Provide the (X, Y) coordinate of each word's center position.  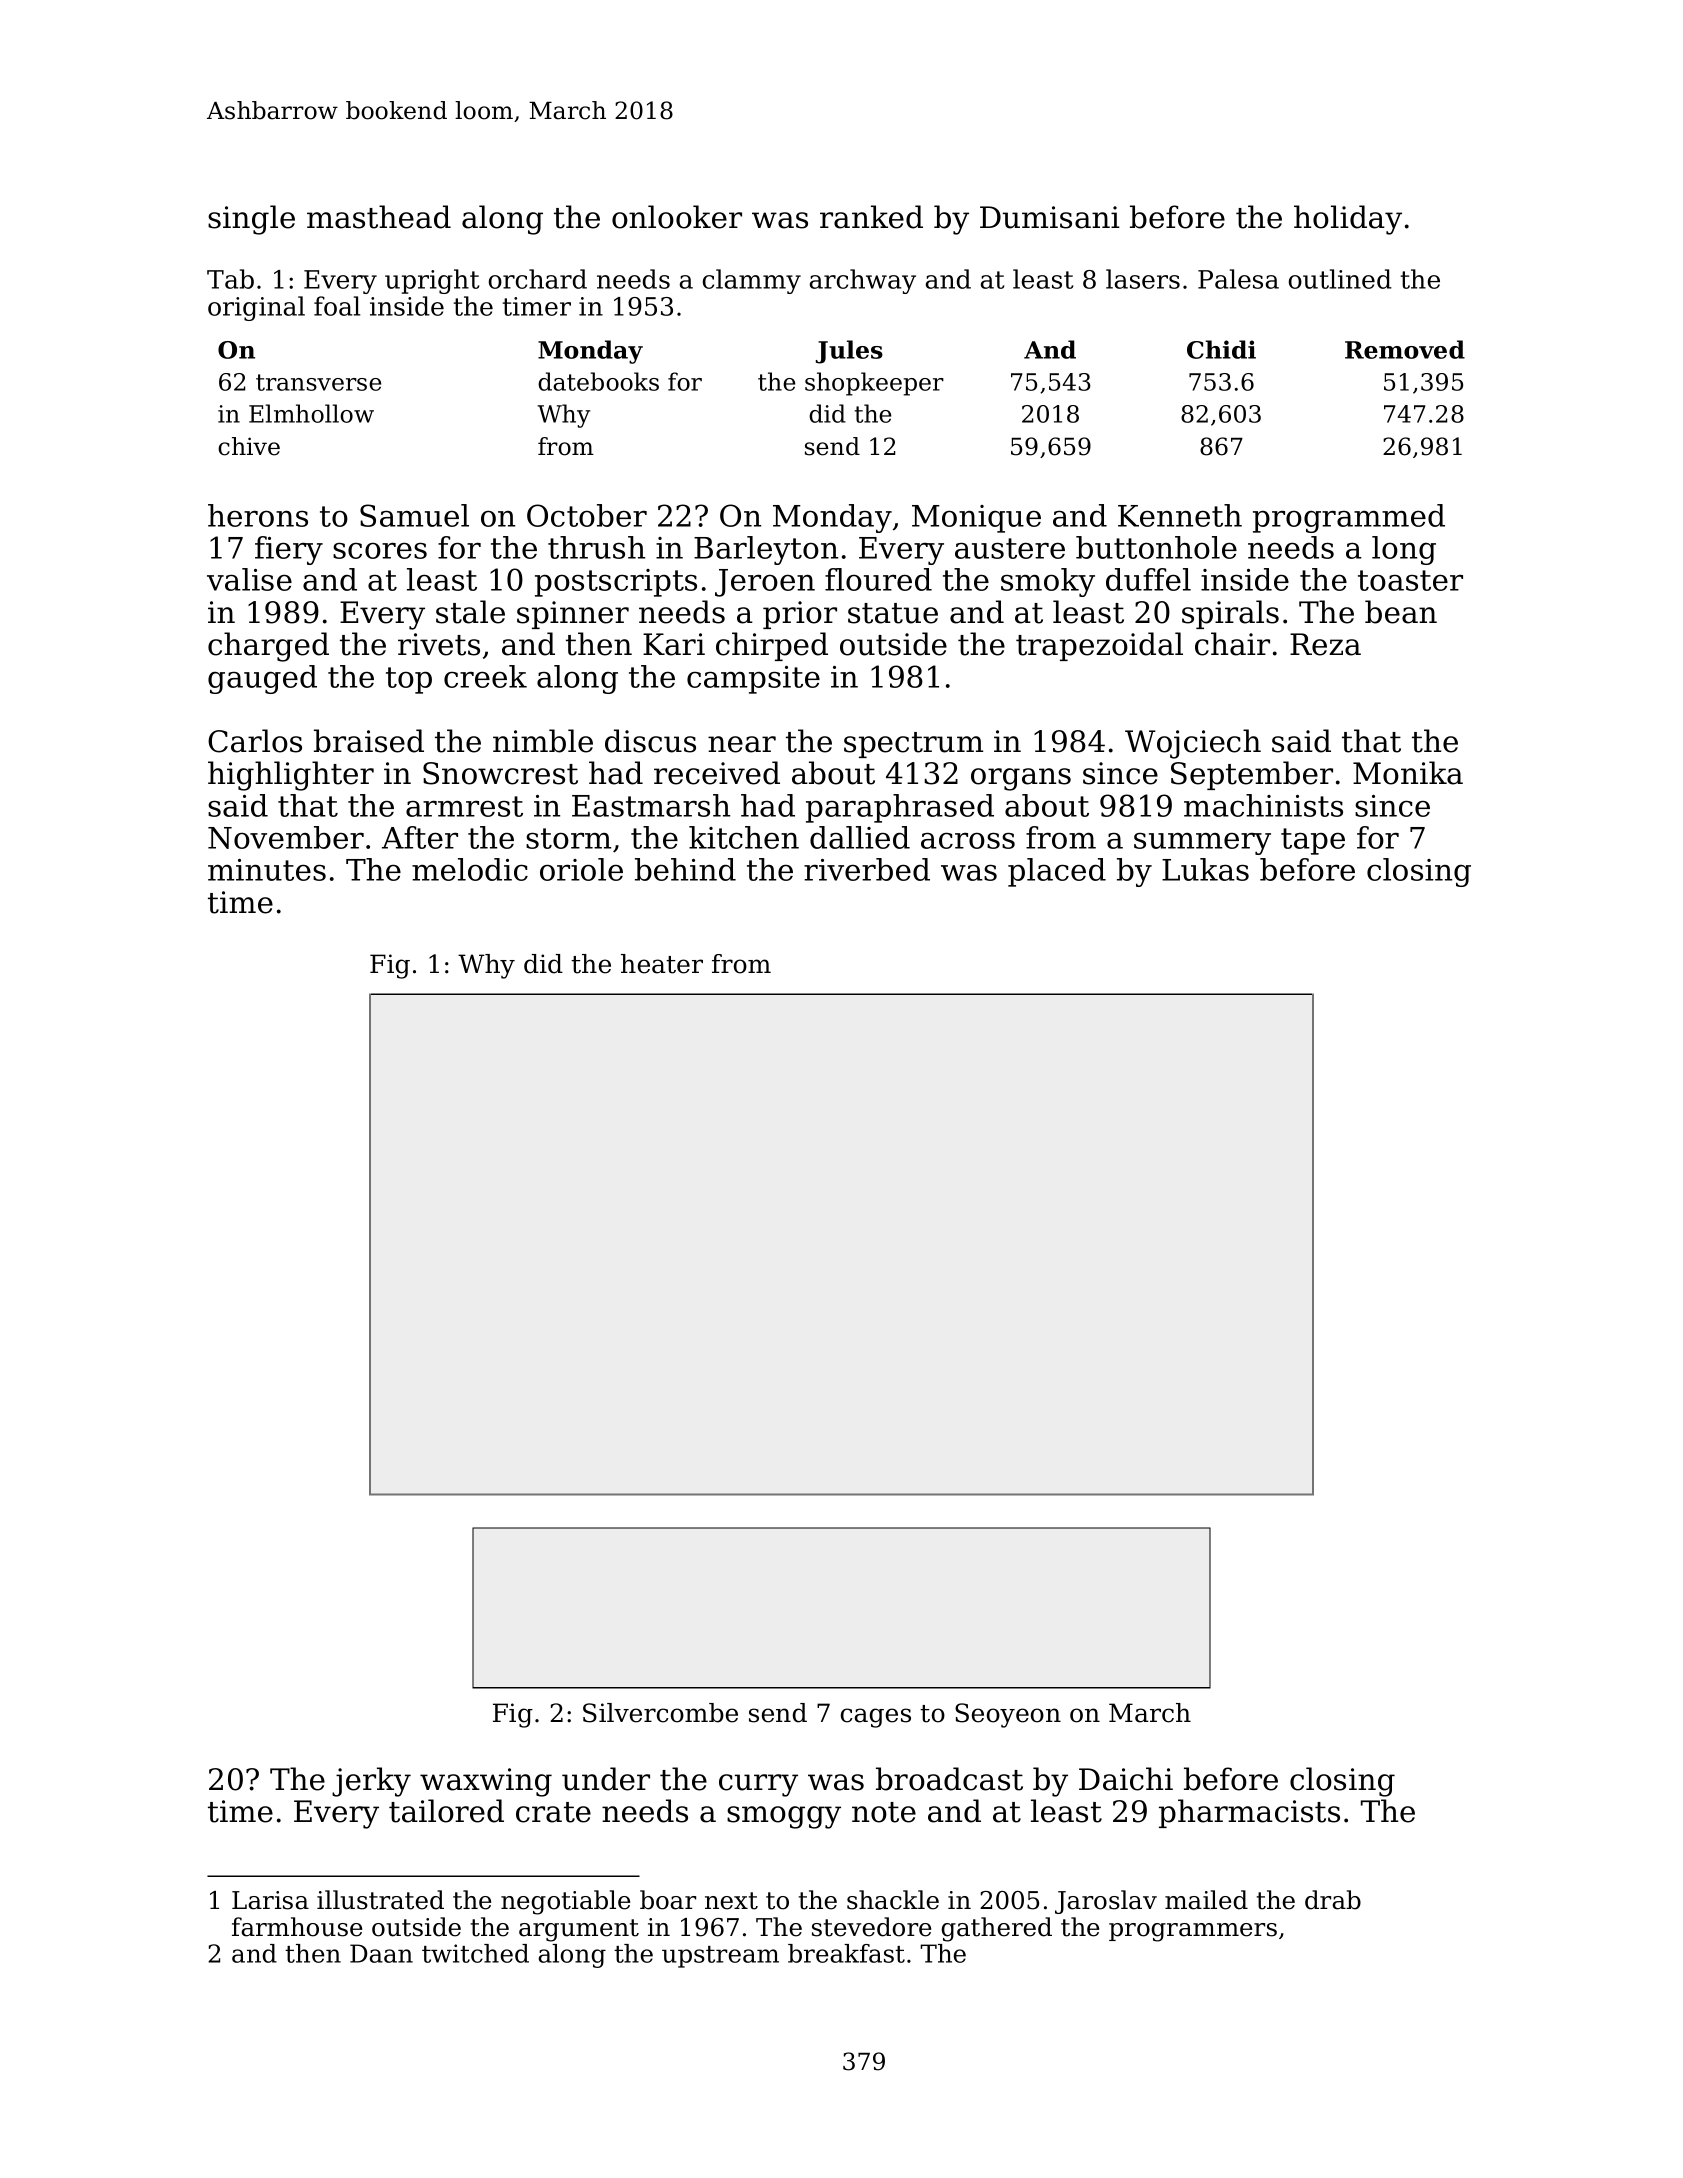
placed (1057, 872)
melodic (470, 869)
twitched (475, 1953)
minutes (267, 870)
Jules (849, 352)
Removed (1405, 349)
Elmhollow (311, 413)
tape (1313, 841)
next (731, 1901)
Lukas (1205, 869)
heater (662, 964)
